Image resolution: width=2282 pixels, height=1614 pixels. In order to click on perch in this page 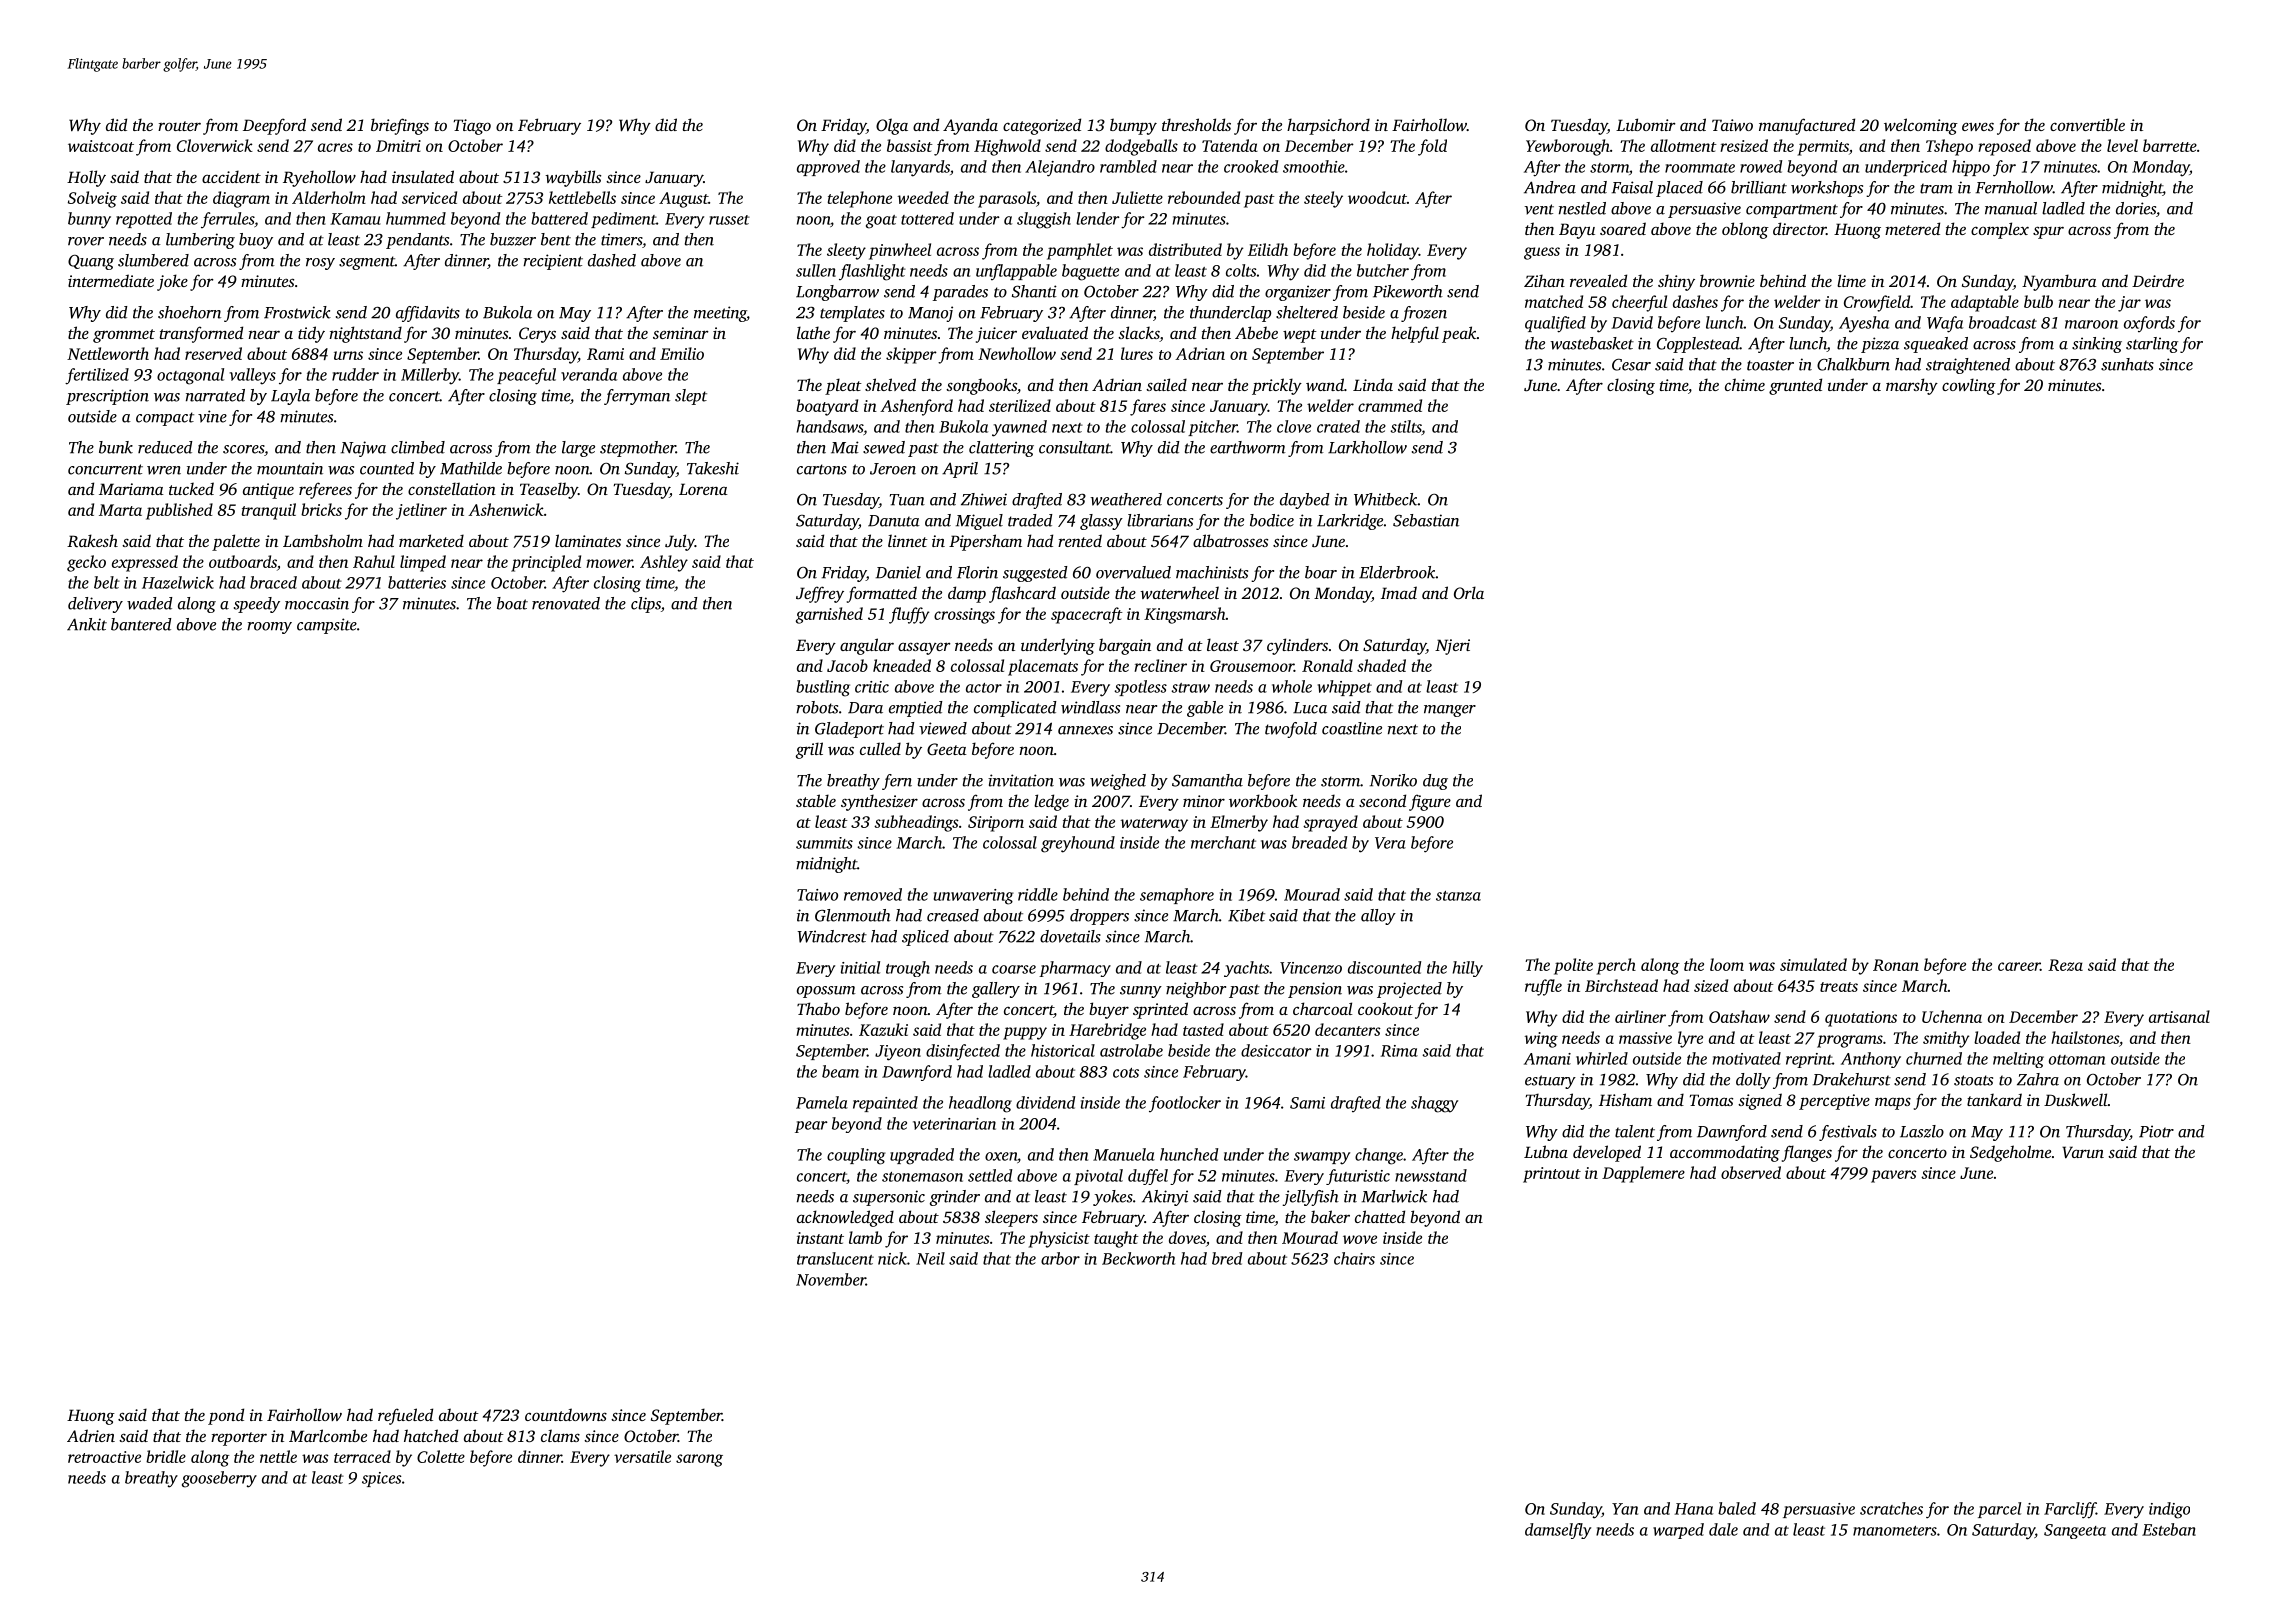, I will do `click(1616, 966)`.
